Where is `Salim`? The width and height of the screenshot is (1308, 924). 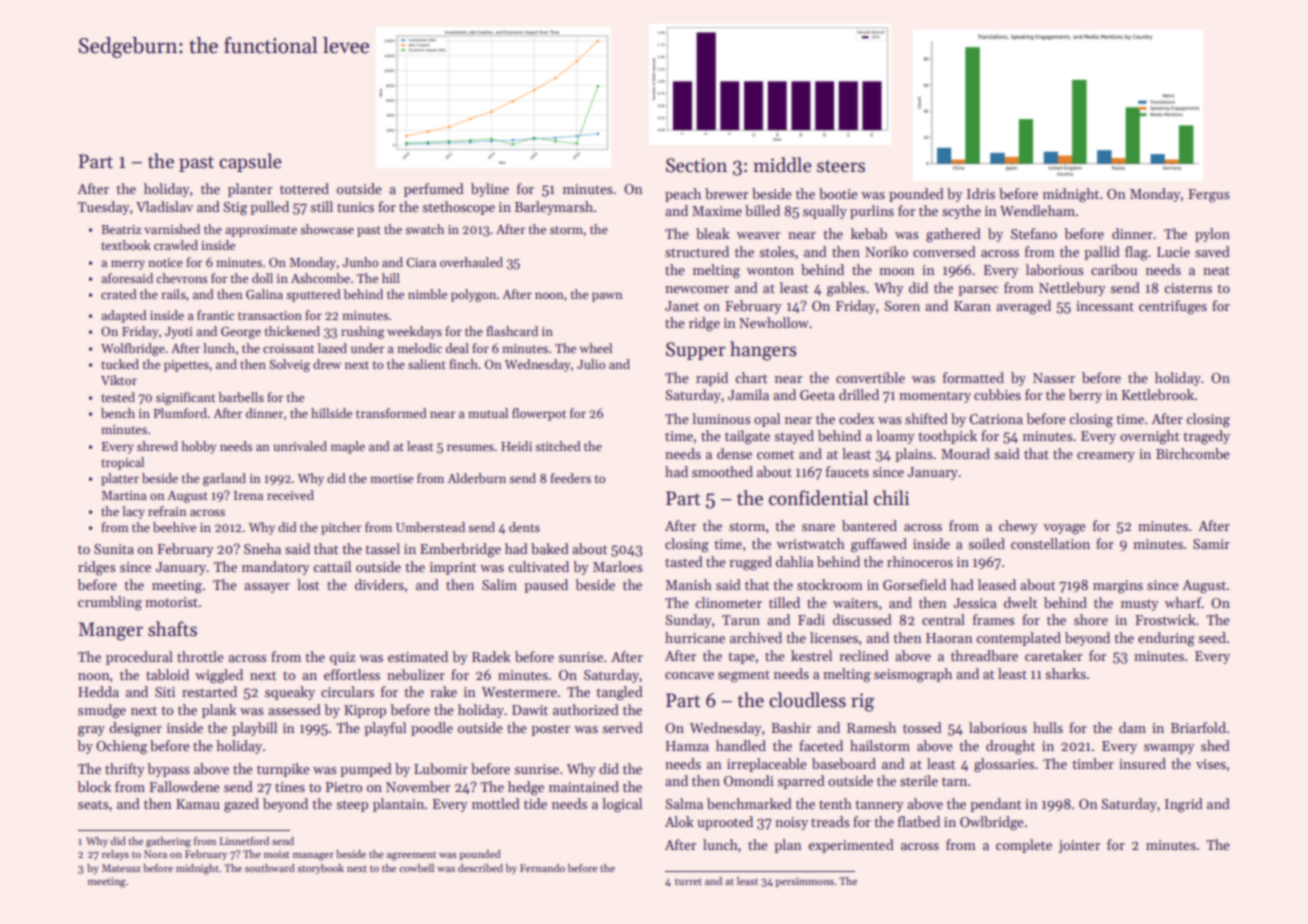 Salim is located at coordinates (499, 584).
